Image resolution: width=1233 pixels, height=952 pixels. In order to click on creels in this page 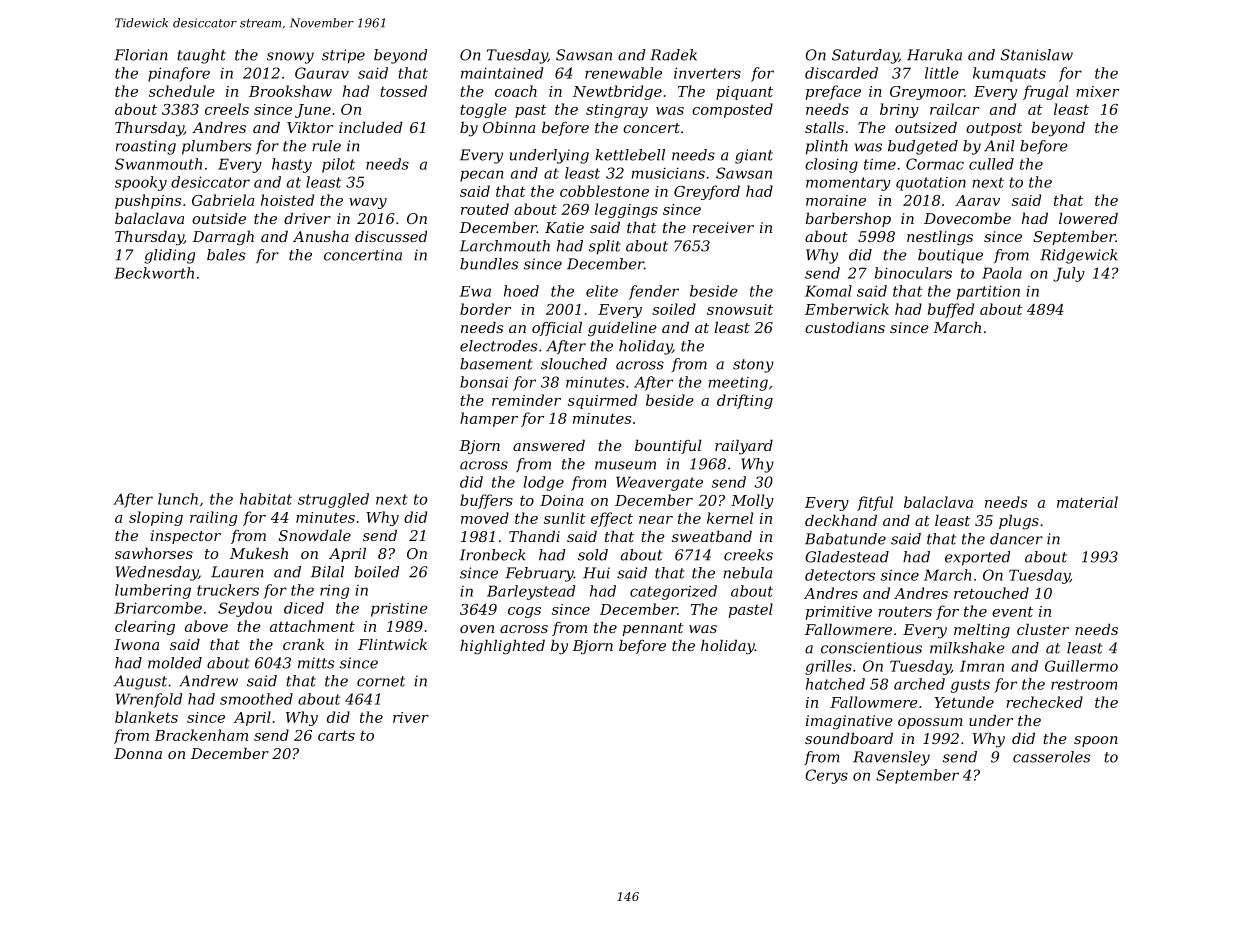, I will do `click(227, 109)`.
